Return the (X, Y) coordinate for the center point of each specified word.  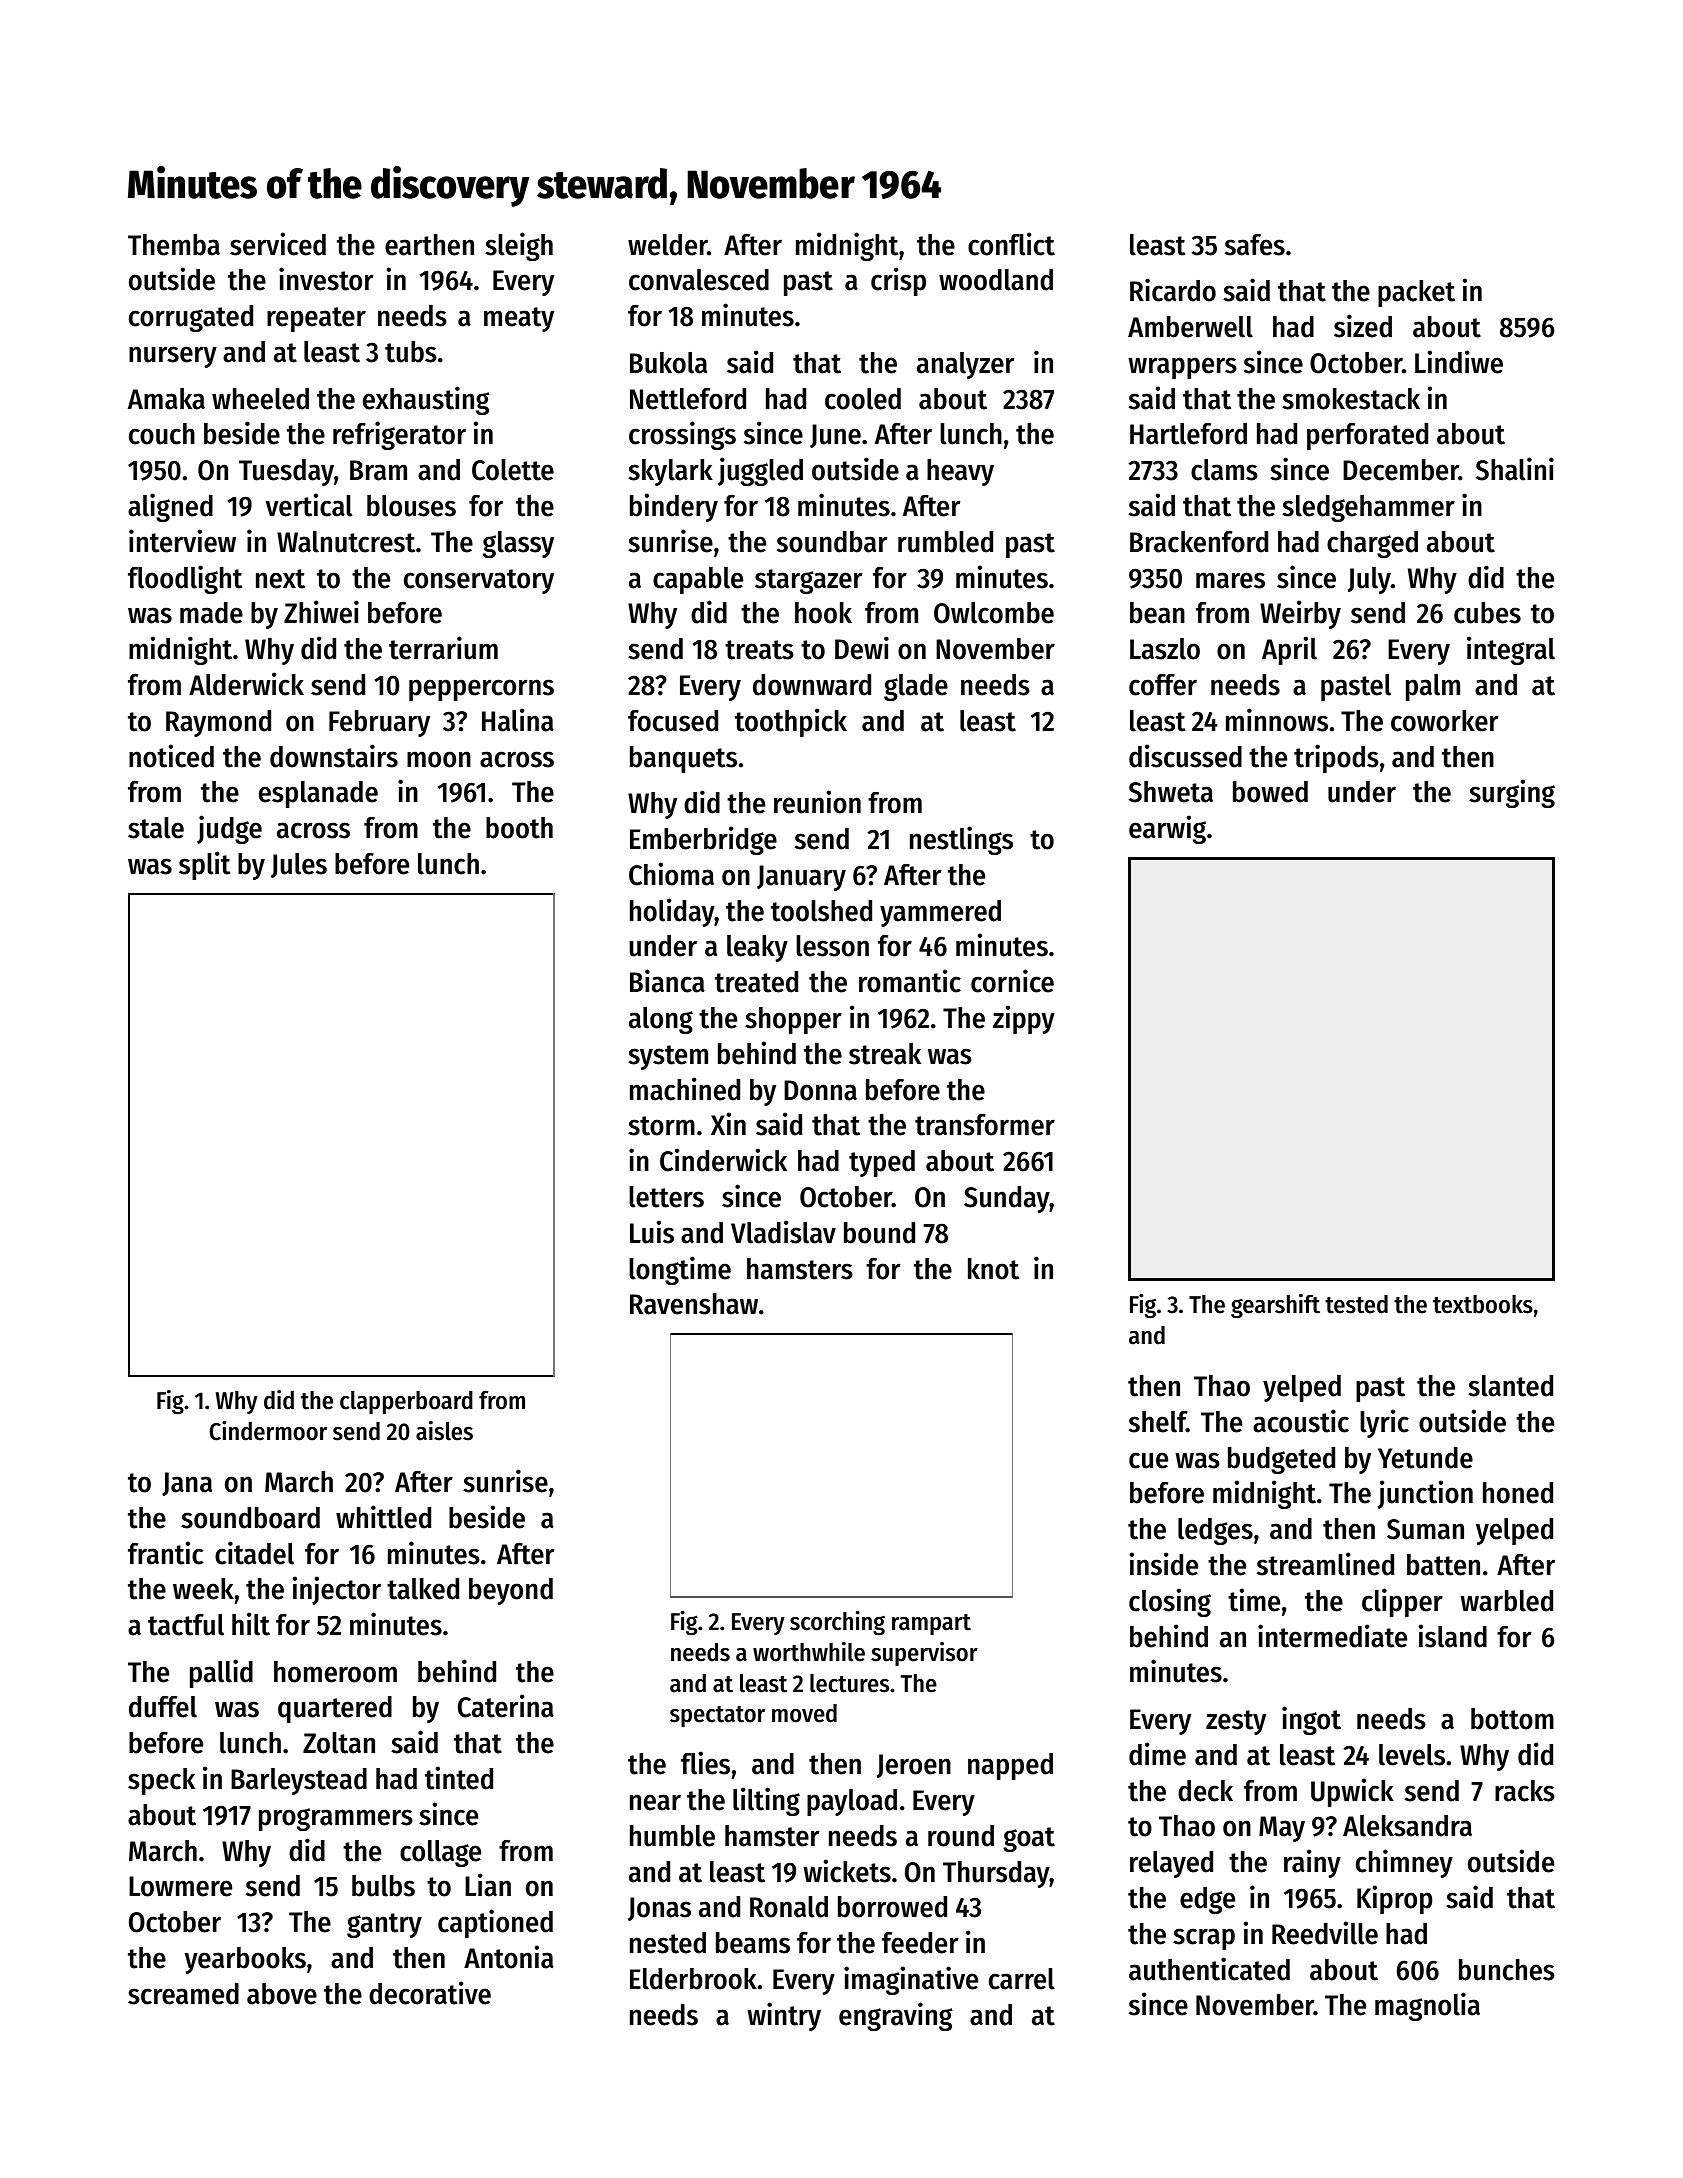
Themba (174, 245)
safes (1255, 245)
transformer (985, 1125)
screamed (183, 1994)
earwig (1167, 829)
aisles (444, 1431)
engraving (896, 2016)
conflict (1011, 244)
